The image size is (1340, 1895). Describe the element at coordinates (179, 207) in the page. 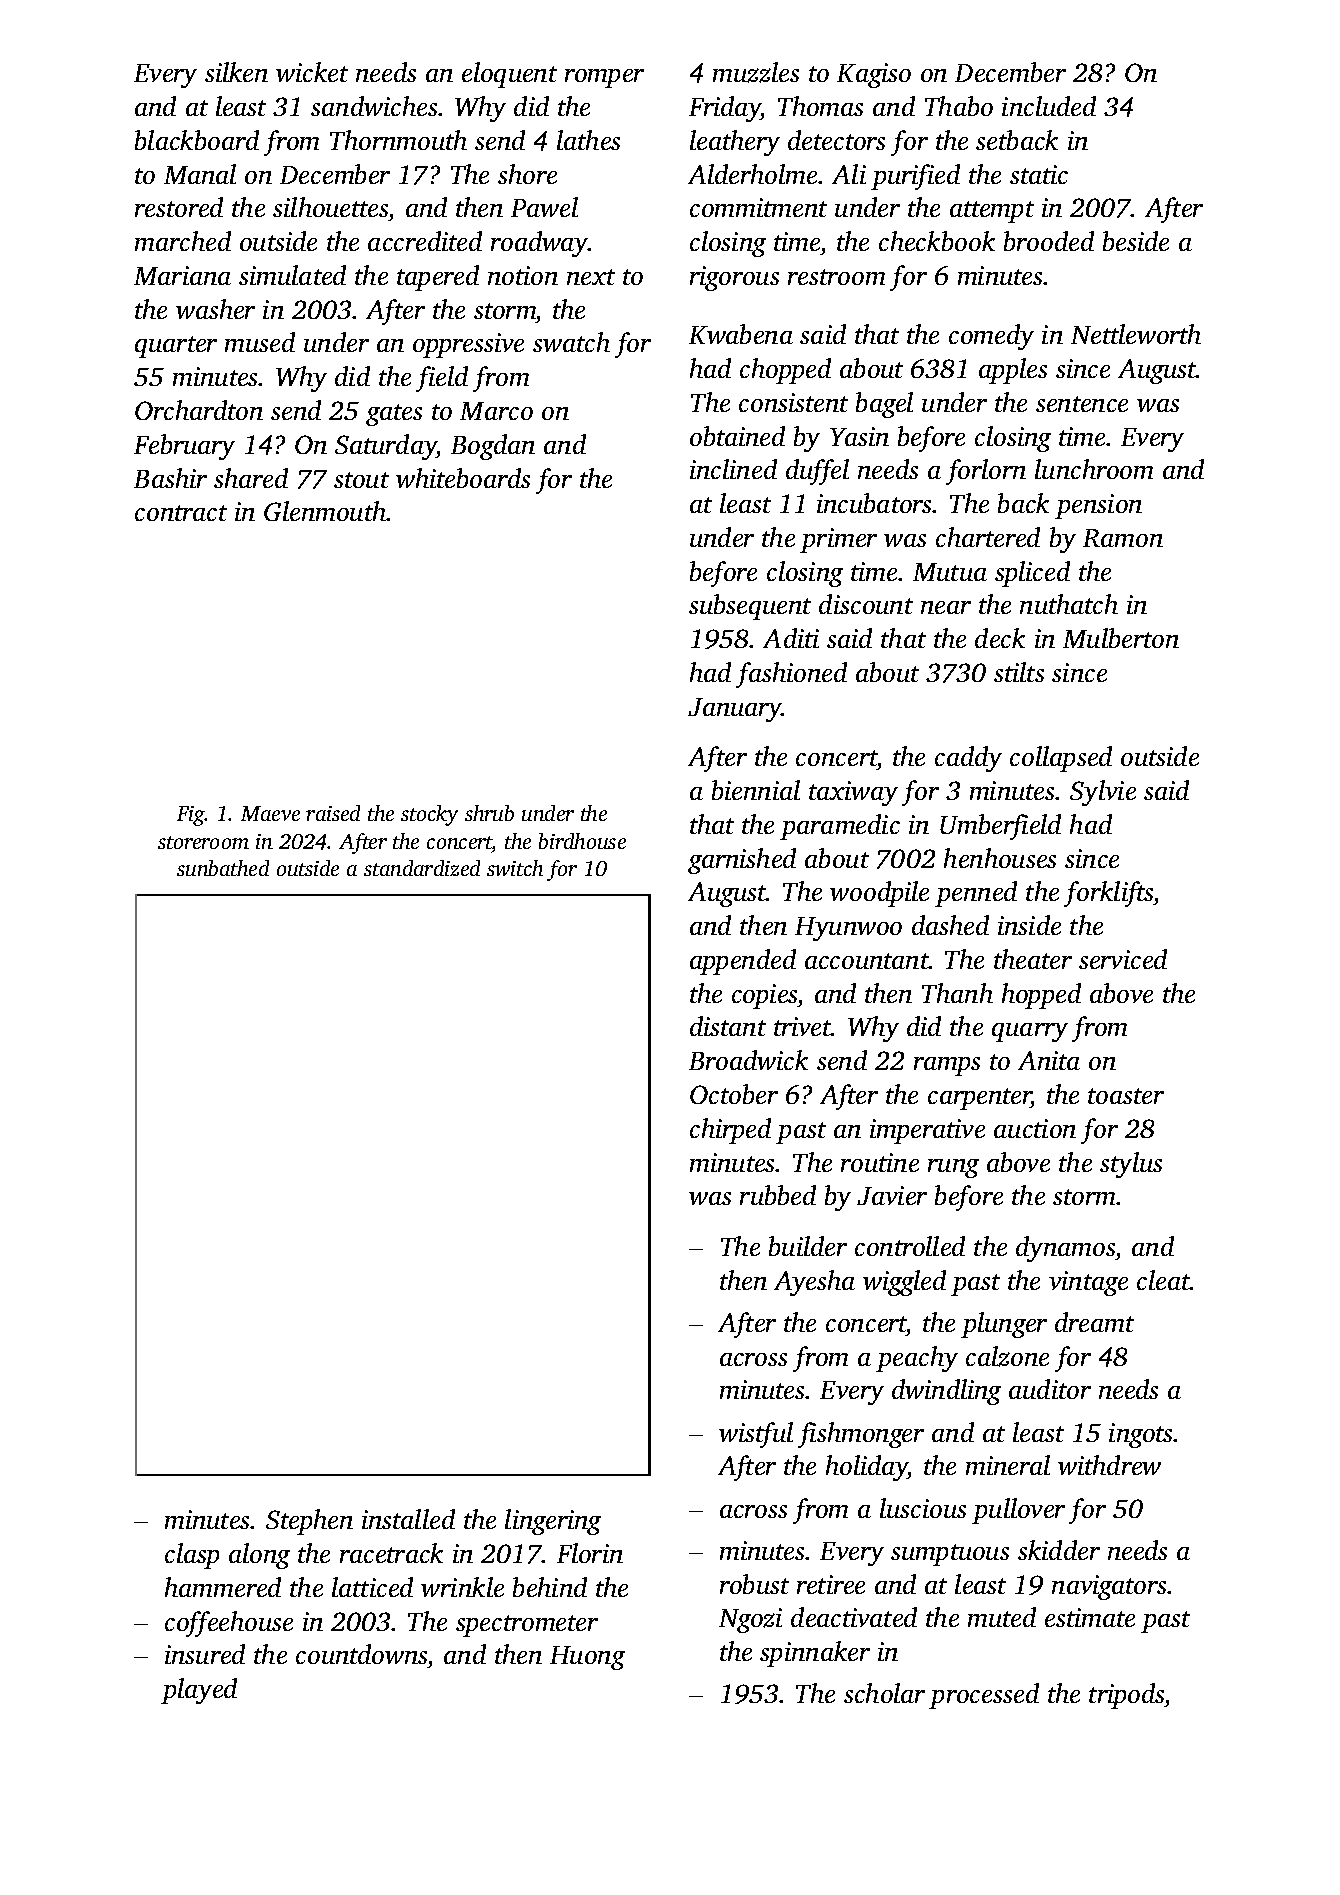

I see `restored` at that location.
